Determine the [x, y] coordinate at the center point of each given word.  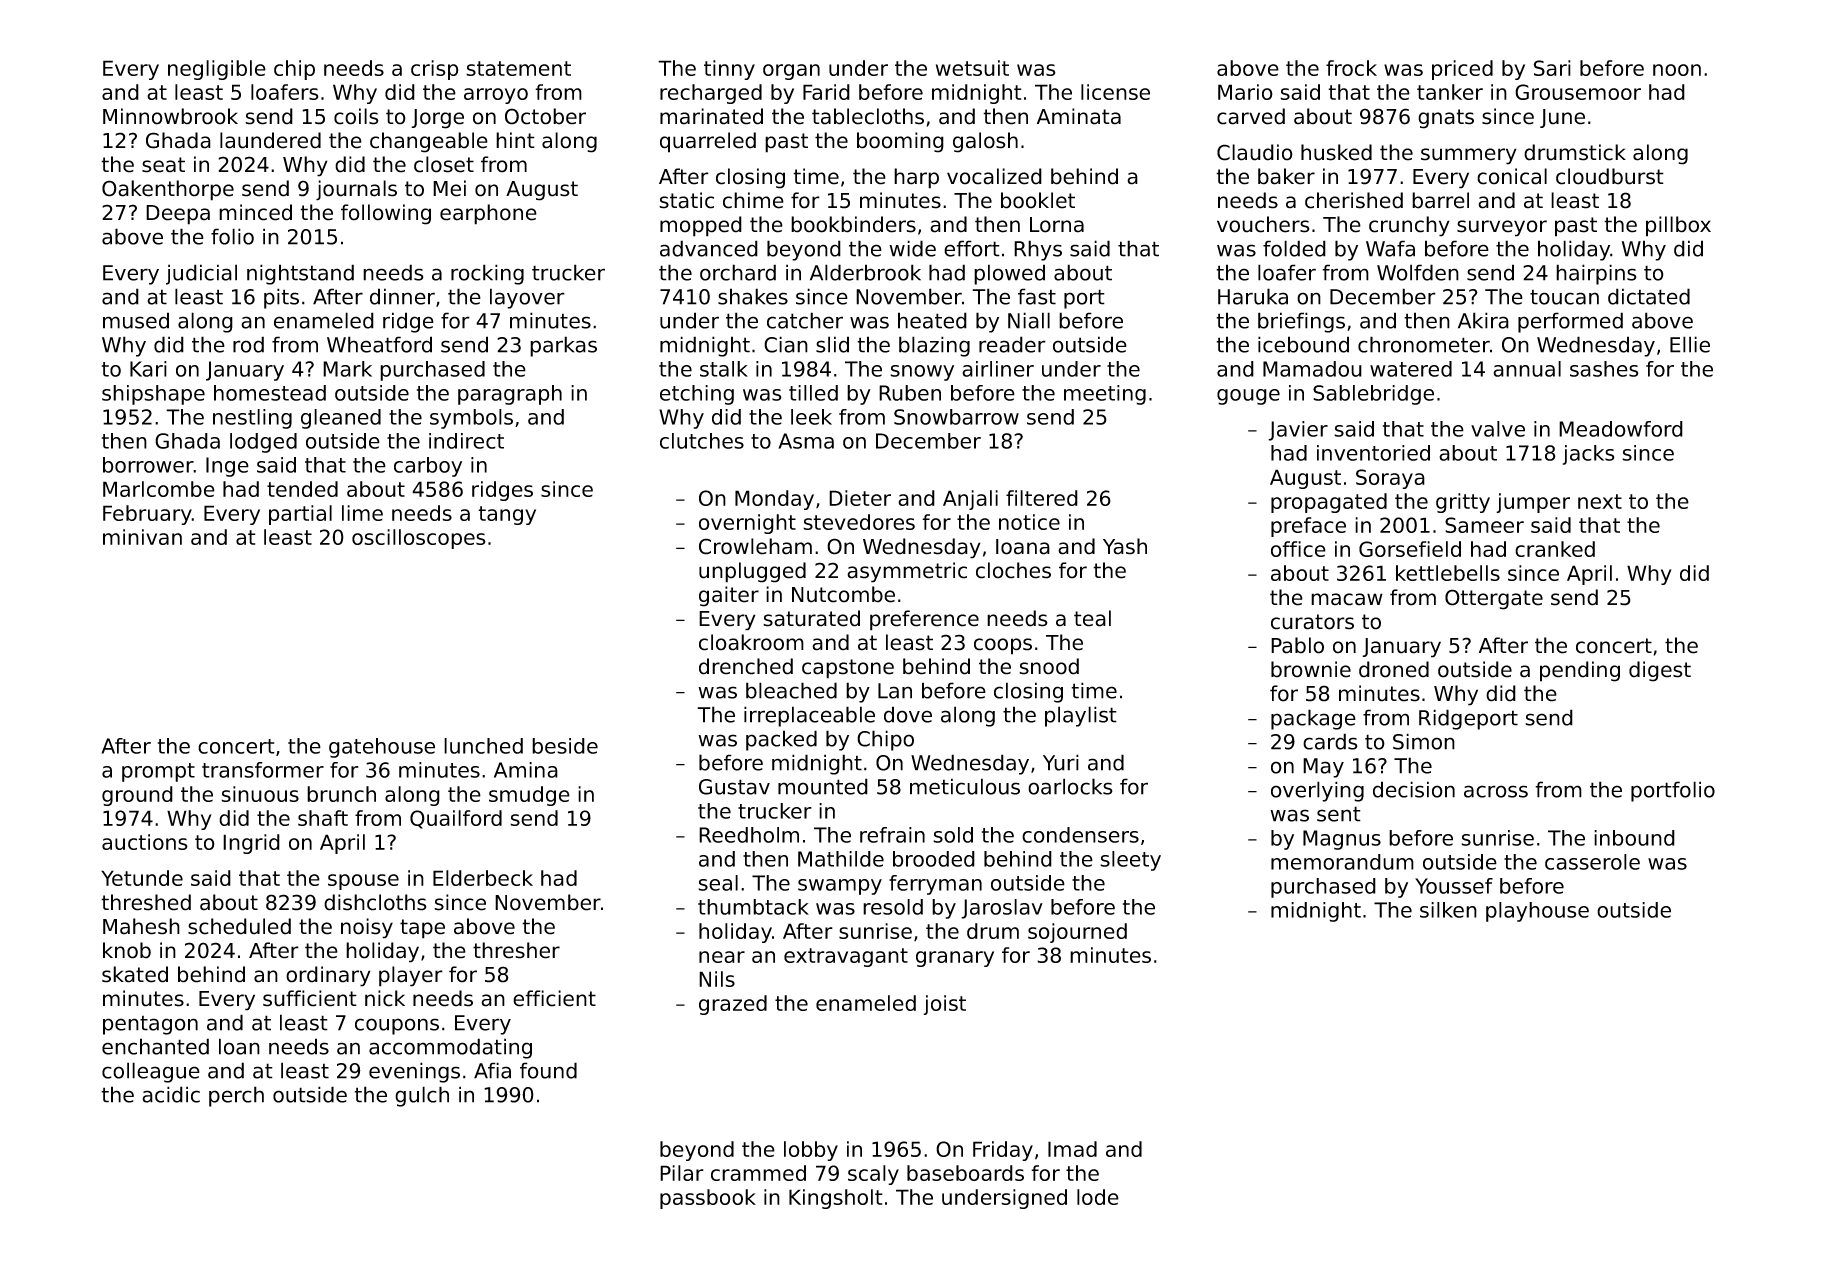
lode [1098, 1197]
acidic [171, 1094]
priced [1462, 70]
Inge [227, 467]
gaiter [729, 596]
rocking [487, 274]
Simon [1424, 741]
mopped [701, 226]
